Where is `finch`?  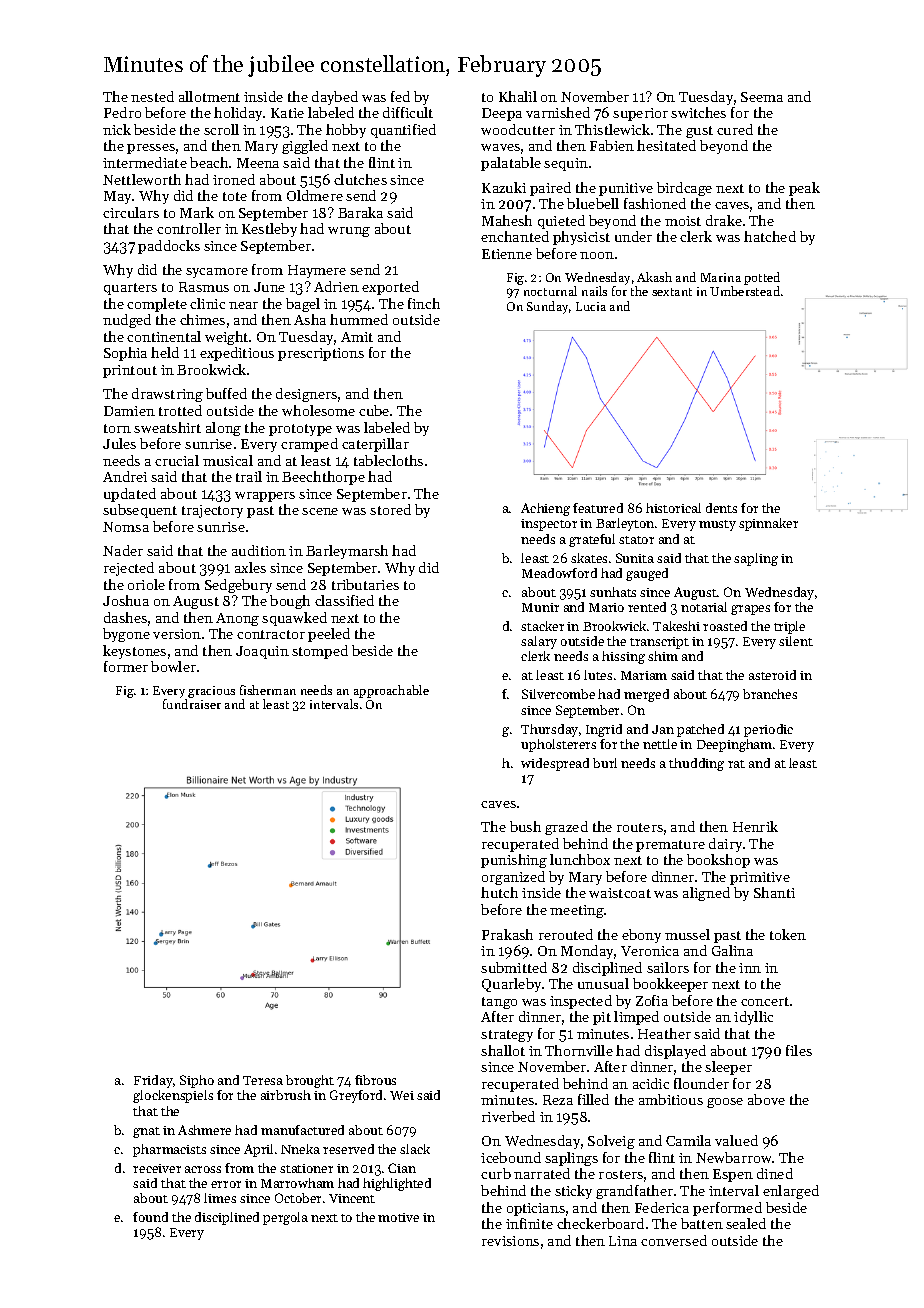 finch is located at coordinates (424, 303).
